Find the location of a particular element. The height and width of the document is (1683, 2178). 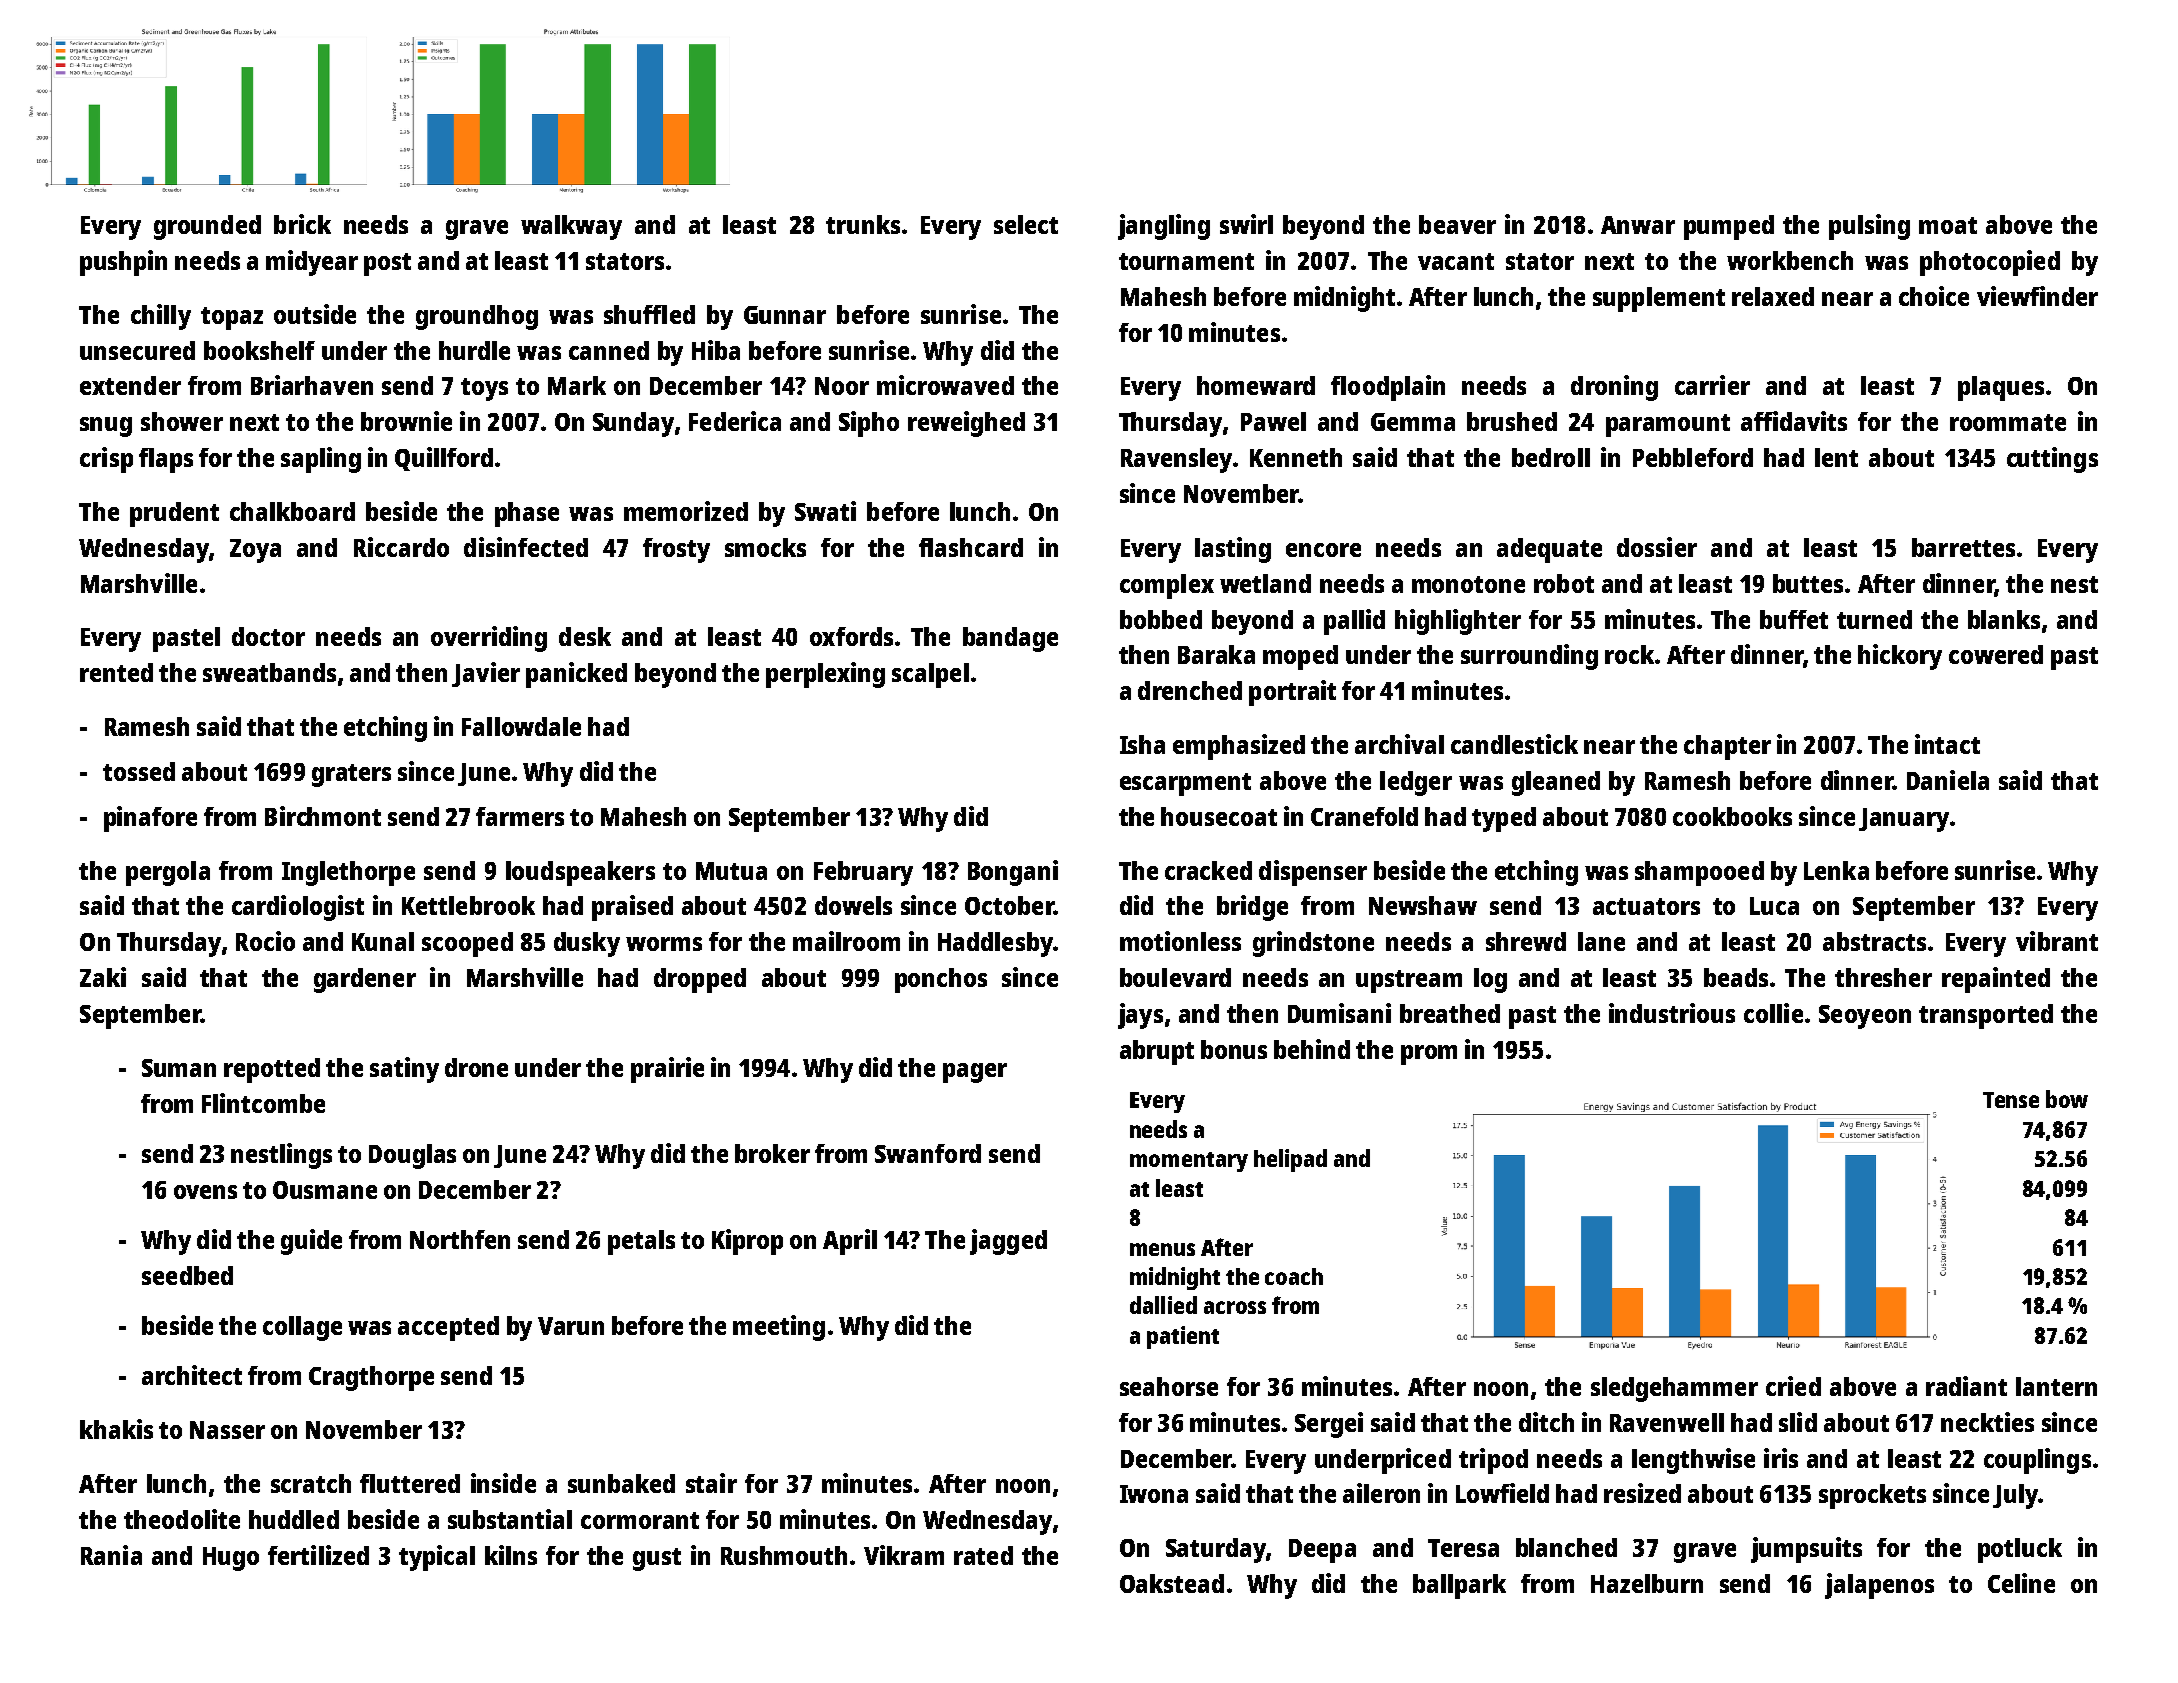

dallied is located at coordinates (1163, 1305).
